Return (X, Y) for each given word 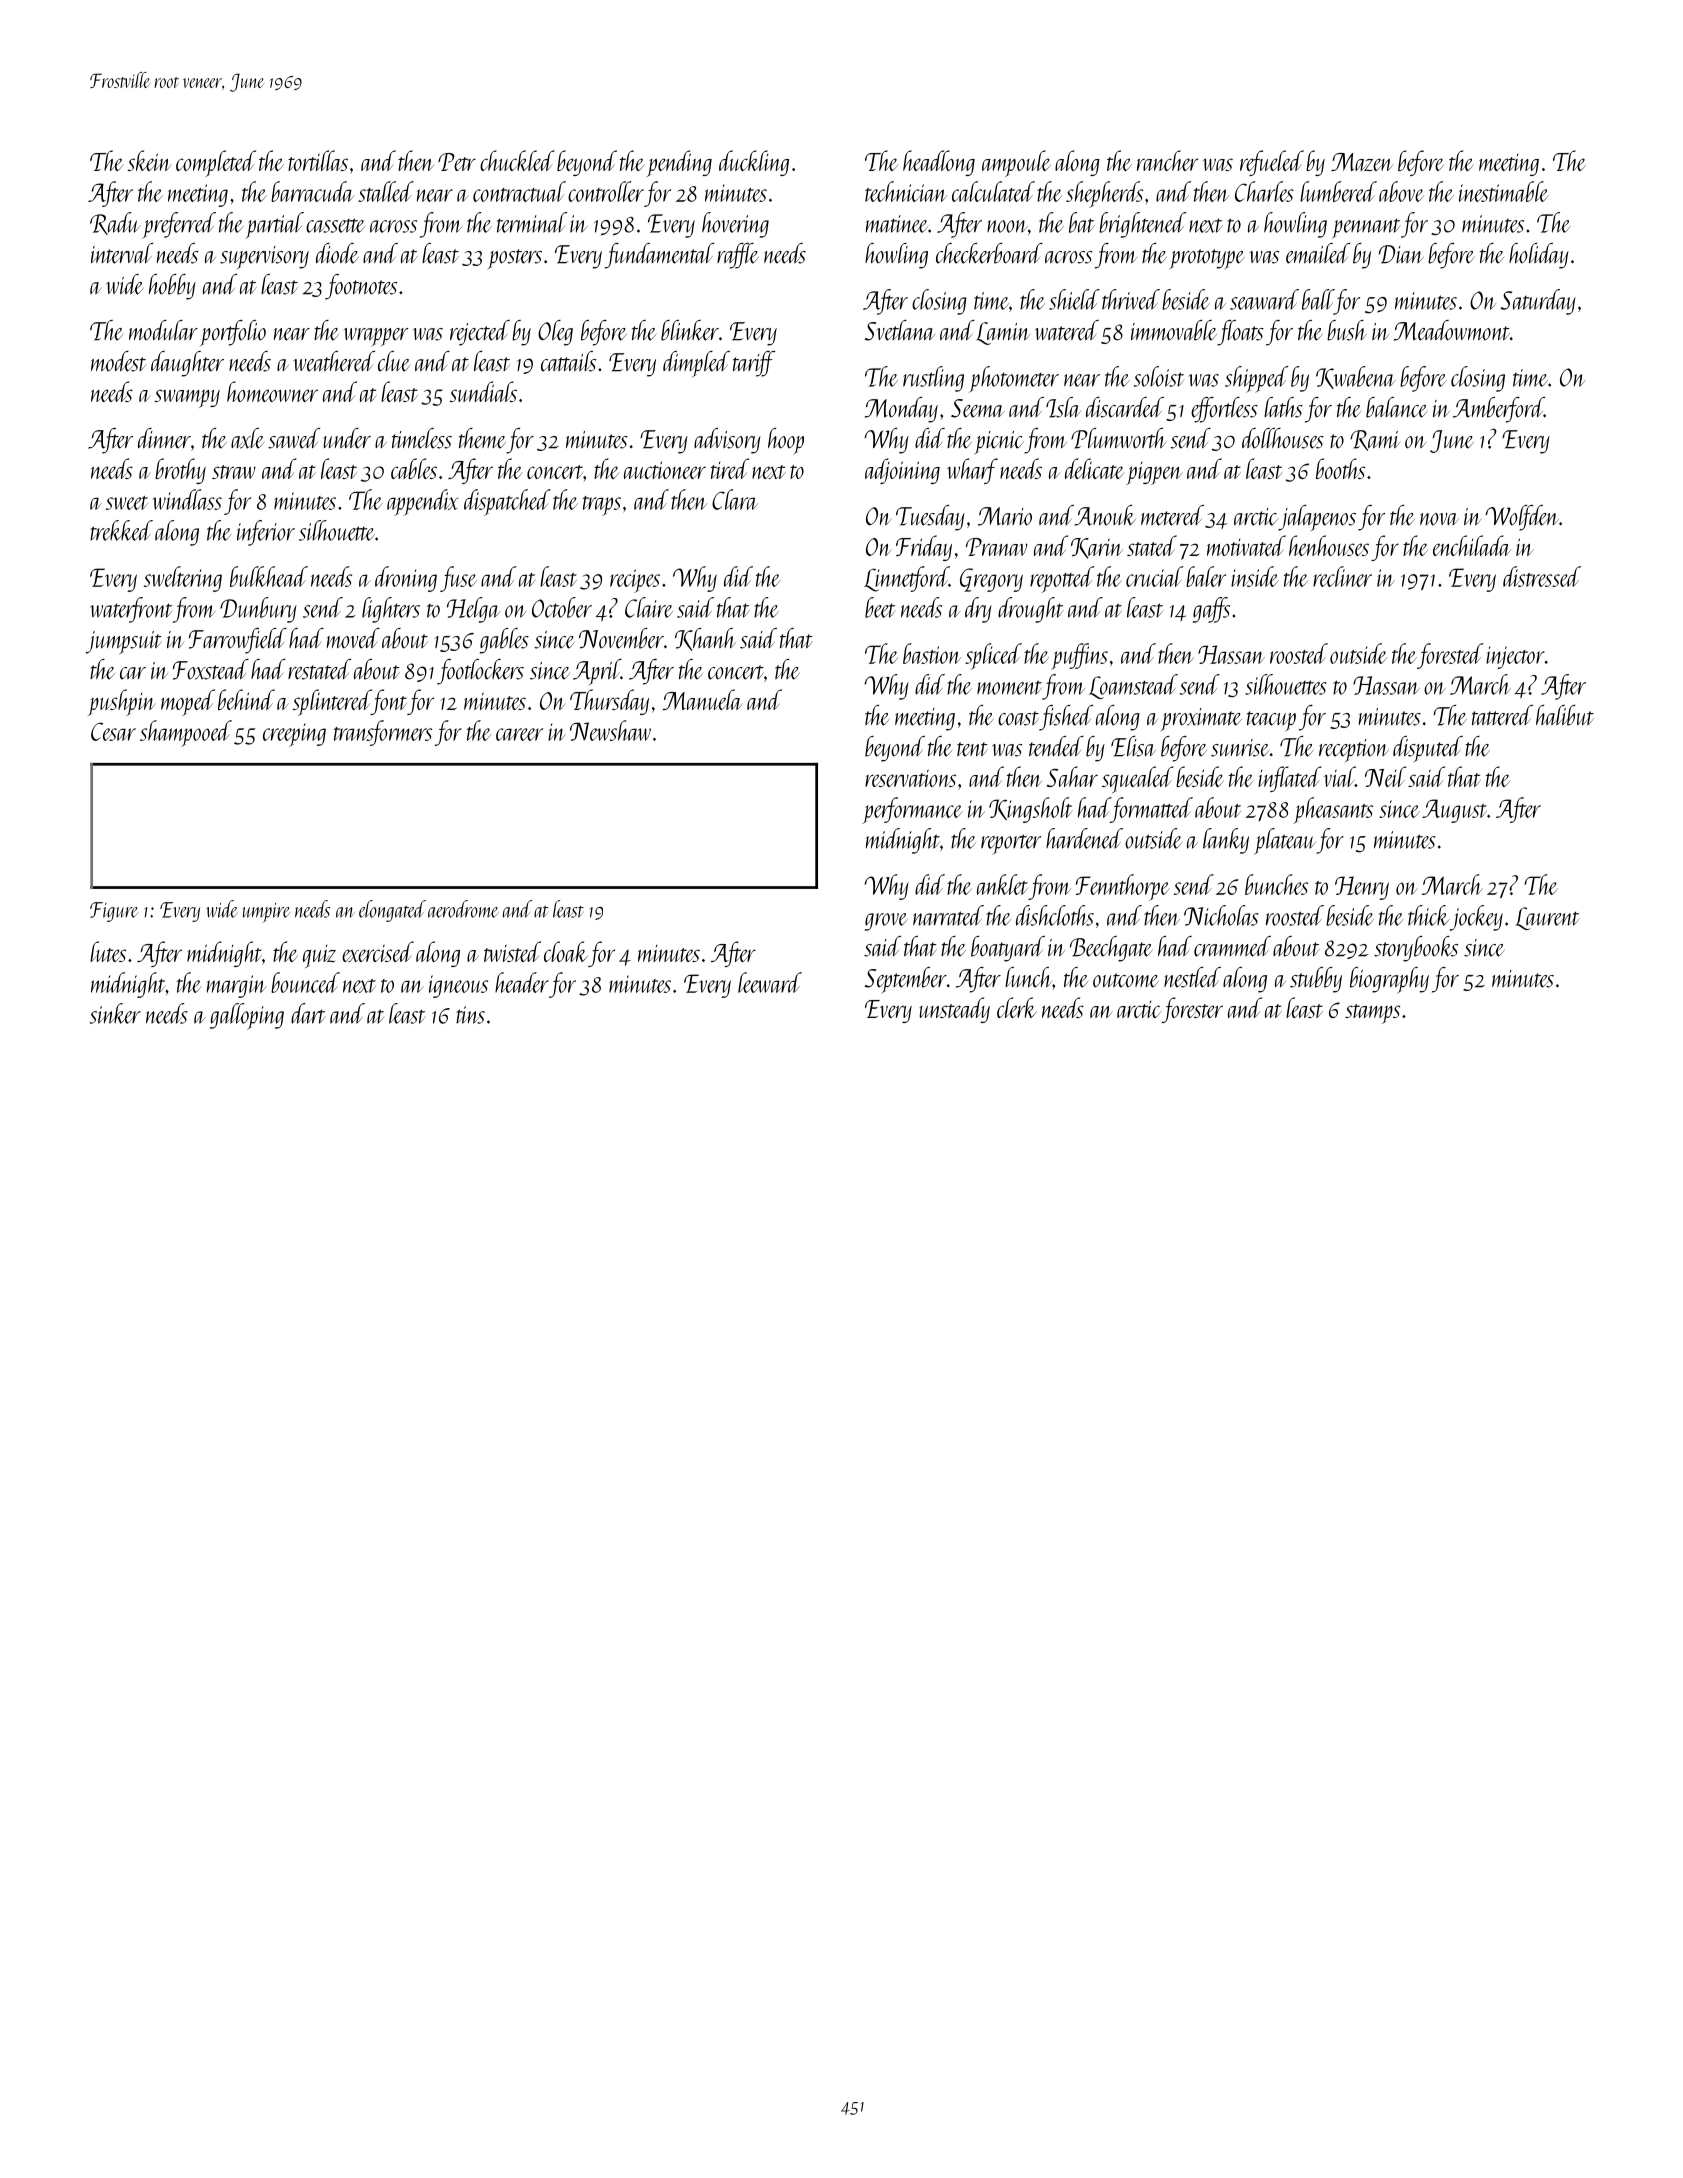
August (1454, 811)
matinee (897, 224)
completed (216, 163)
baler (1206, 576)
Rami (1375, 440)
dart (308, 1013)
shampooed (186, 733)
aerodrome (463, 909)
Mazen (1362, 162)
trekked (121, 530)
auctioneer (665, 470)
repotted (1062, 579)
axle (247, 438)
